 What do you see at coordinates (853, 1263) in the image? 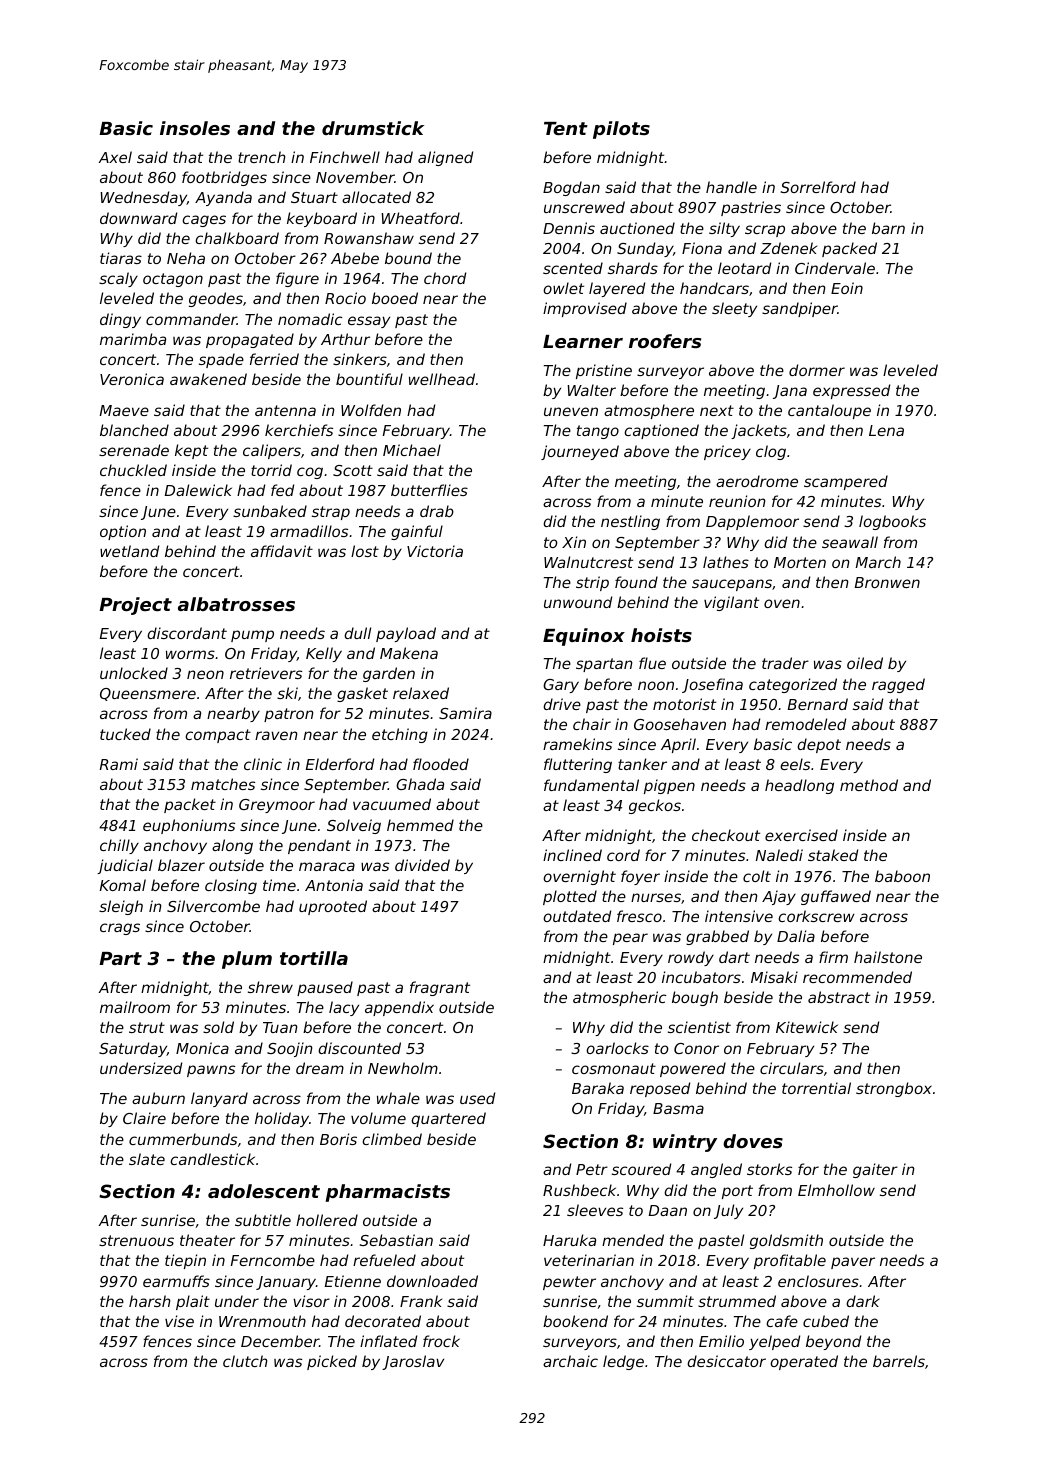
I see `paver` at bounding box center [853, 1263].
